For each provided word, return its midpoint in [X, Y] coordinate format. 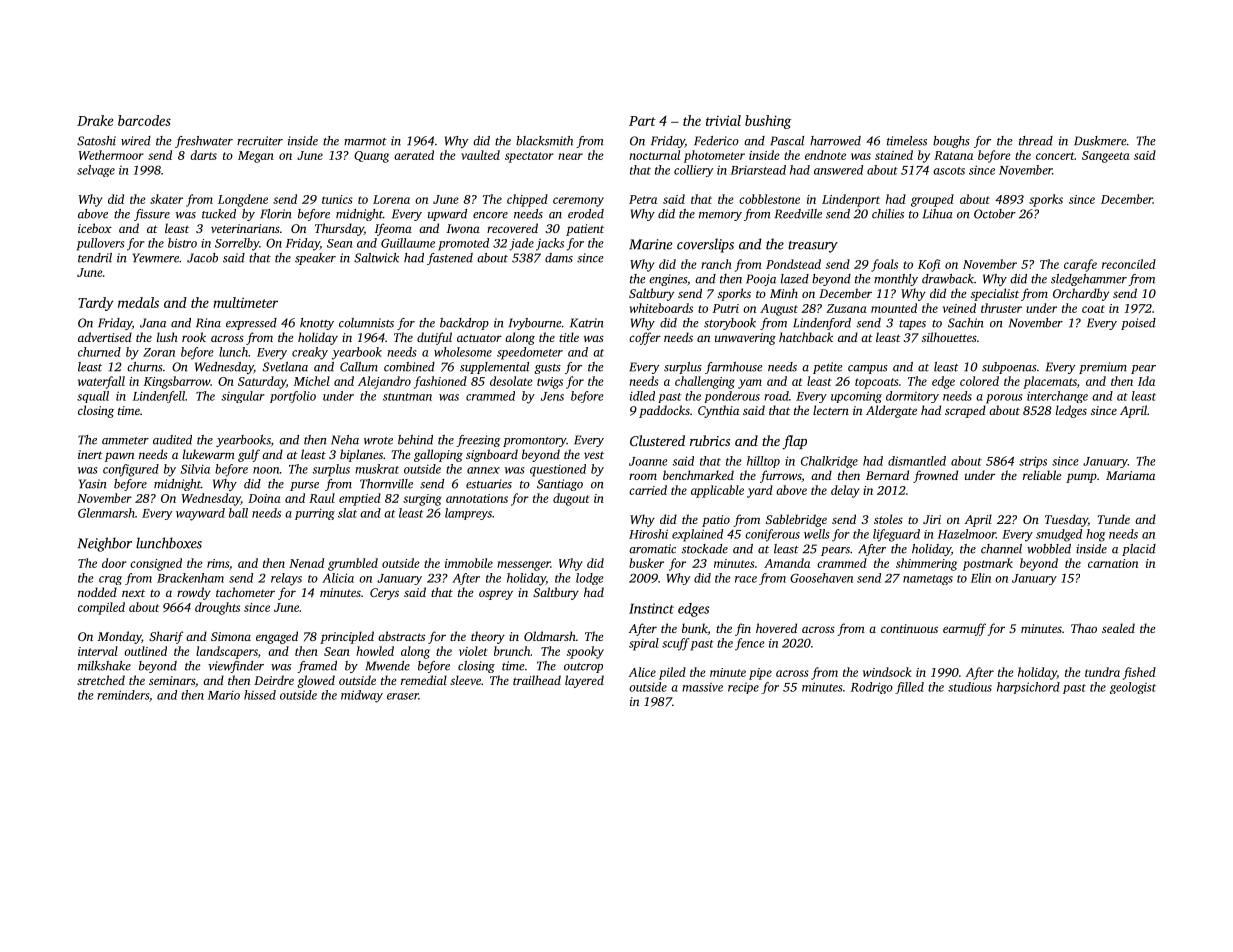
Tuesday [1066, 520]
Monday [119, 637]
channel [1001, 549]
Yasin [93, 484]
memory [720, 216]
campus [868, 369]
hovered [776, 628]
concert [1055, 156]
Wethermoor [111, 155]
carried [648, 490]
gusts [547, 369]
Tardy [96, 304]
